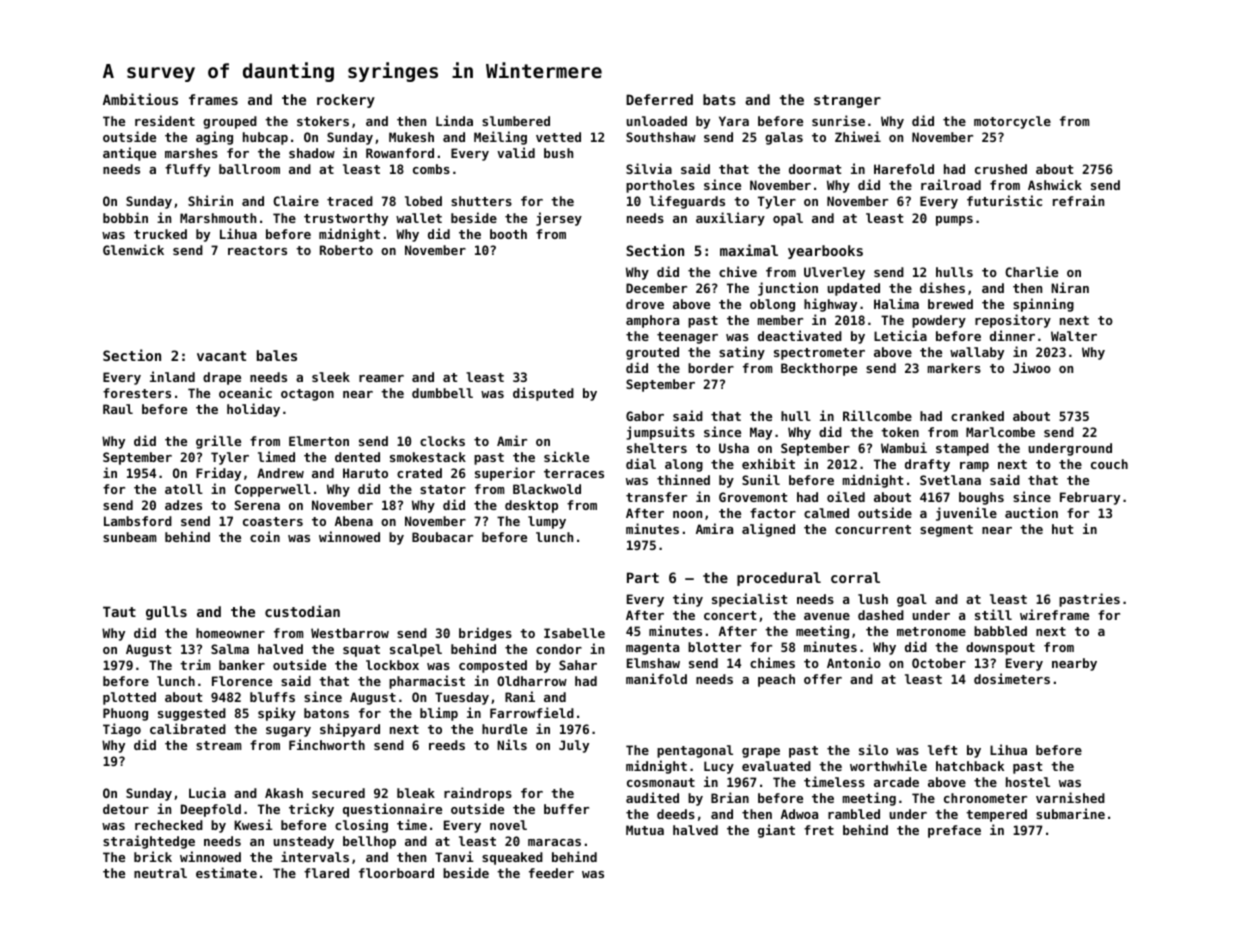  I want to click on straightedge, so click(149, 842).
